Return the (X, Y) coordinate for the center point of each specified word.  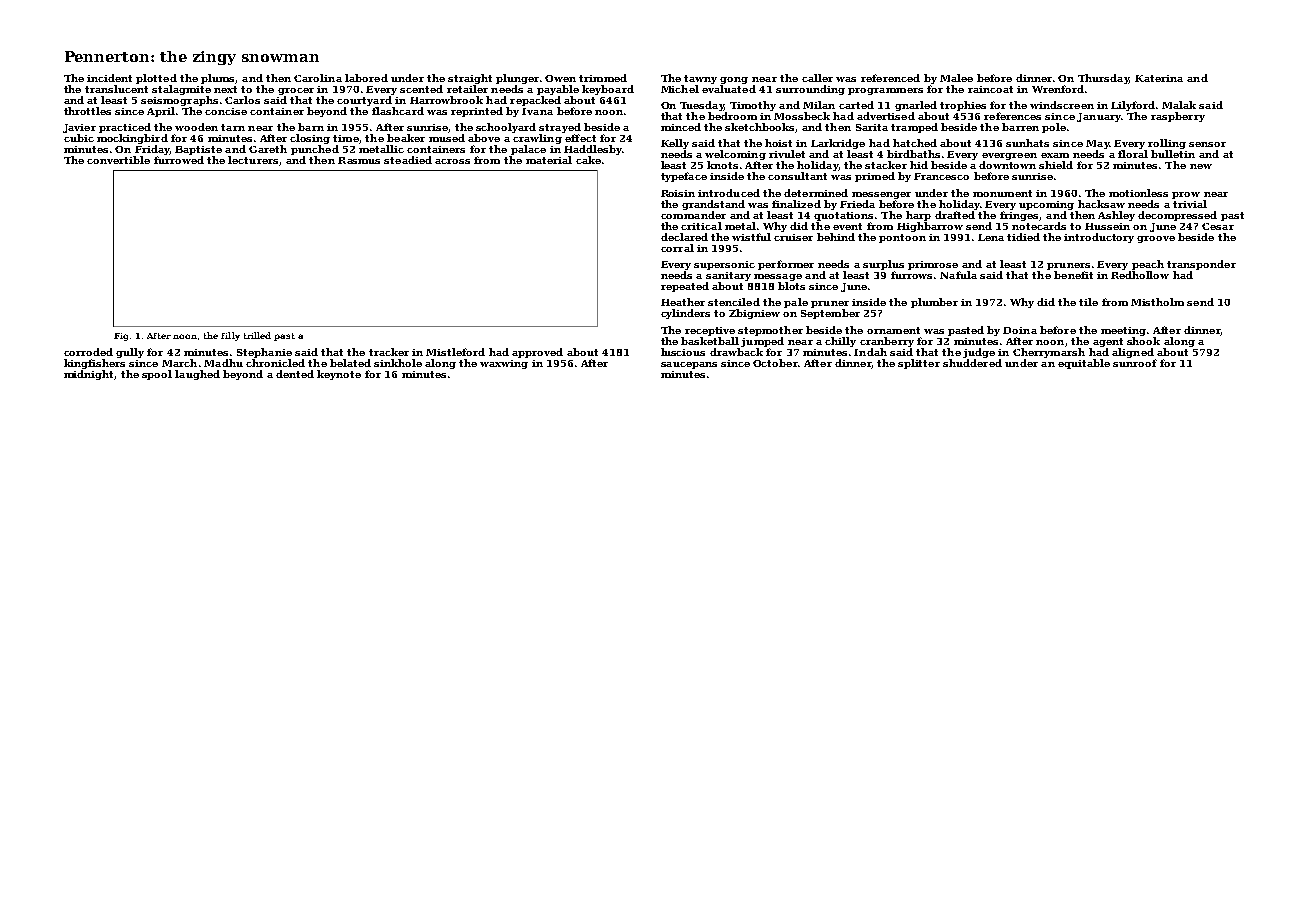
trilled (257, 335)
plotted (156, 79)
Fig (121, 337)
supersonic (724, 265)
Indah (870, 352)
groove (1156, 239)
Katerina (1159, 78)
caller (817, 78)
